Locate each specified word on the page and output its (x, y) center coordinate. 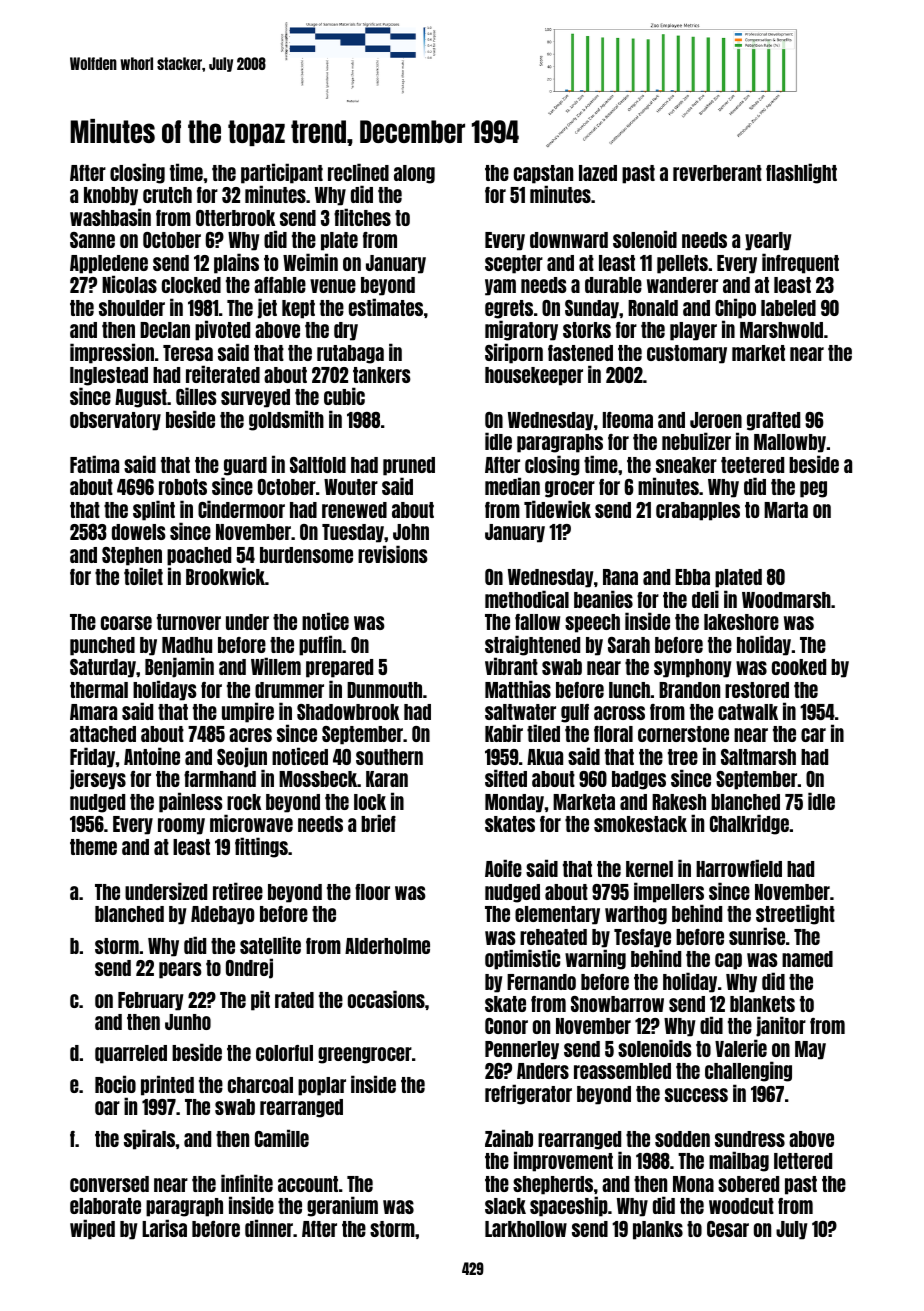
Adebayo (223, 915)
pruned (409, 466)
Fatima (94, 464)
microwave (251, 823)
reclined (358, 172)
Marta (786, 510)
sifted (506, 778)
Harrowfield (739, 868)
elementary (557, 915)
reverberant (717, 173)
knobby (111, 196)
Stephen (132, 556)
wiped (92, 1229)
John (411, 532)
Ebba (692, 577)
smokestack (640, 824)
